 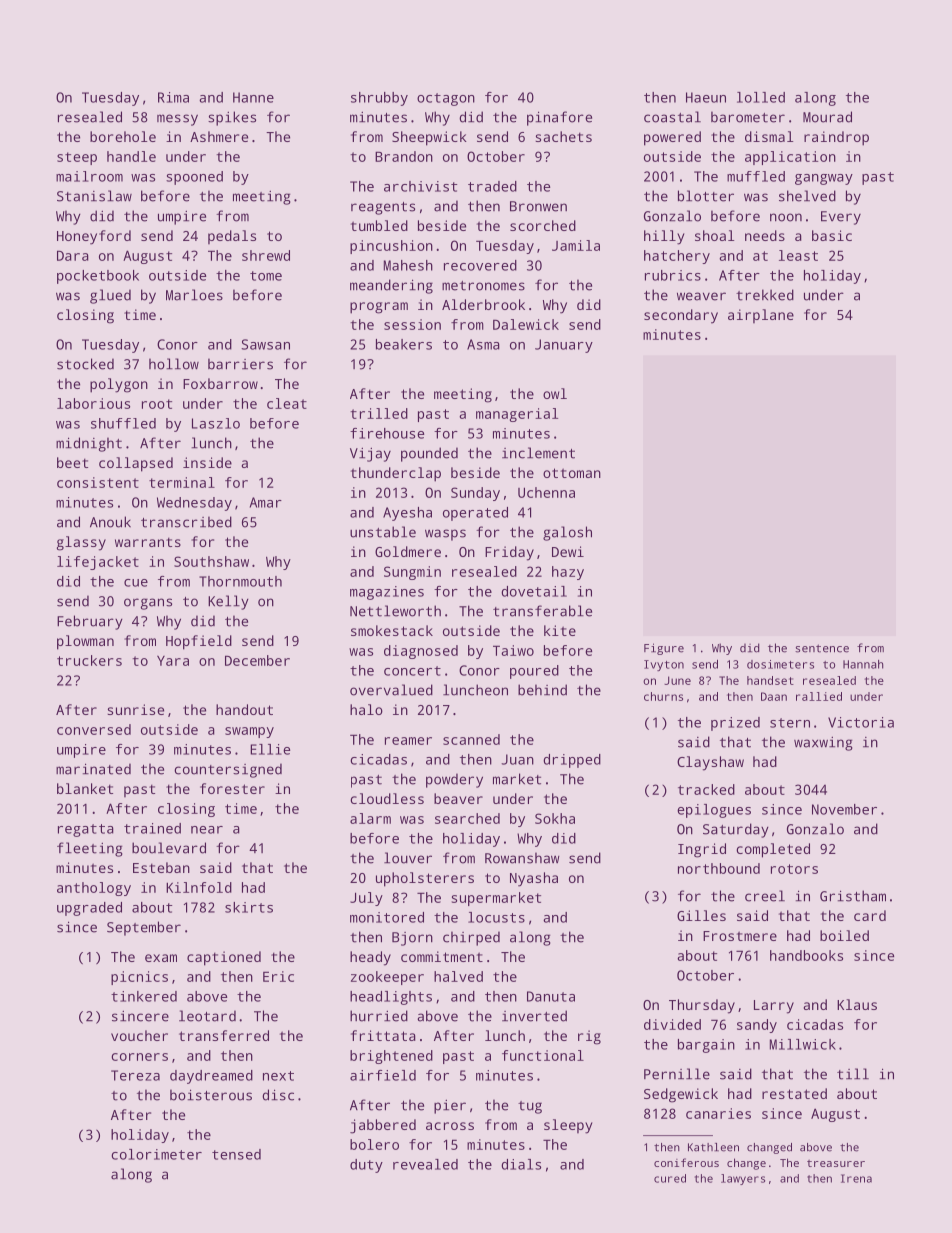 What do you see at coordinates (148, 604) in the document?
I see `organs` at bounding box center [148, 604].
